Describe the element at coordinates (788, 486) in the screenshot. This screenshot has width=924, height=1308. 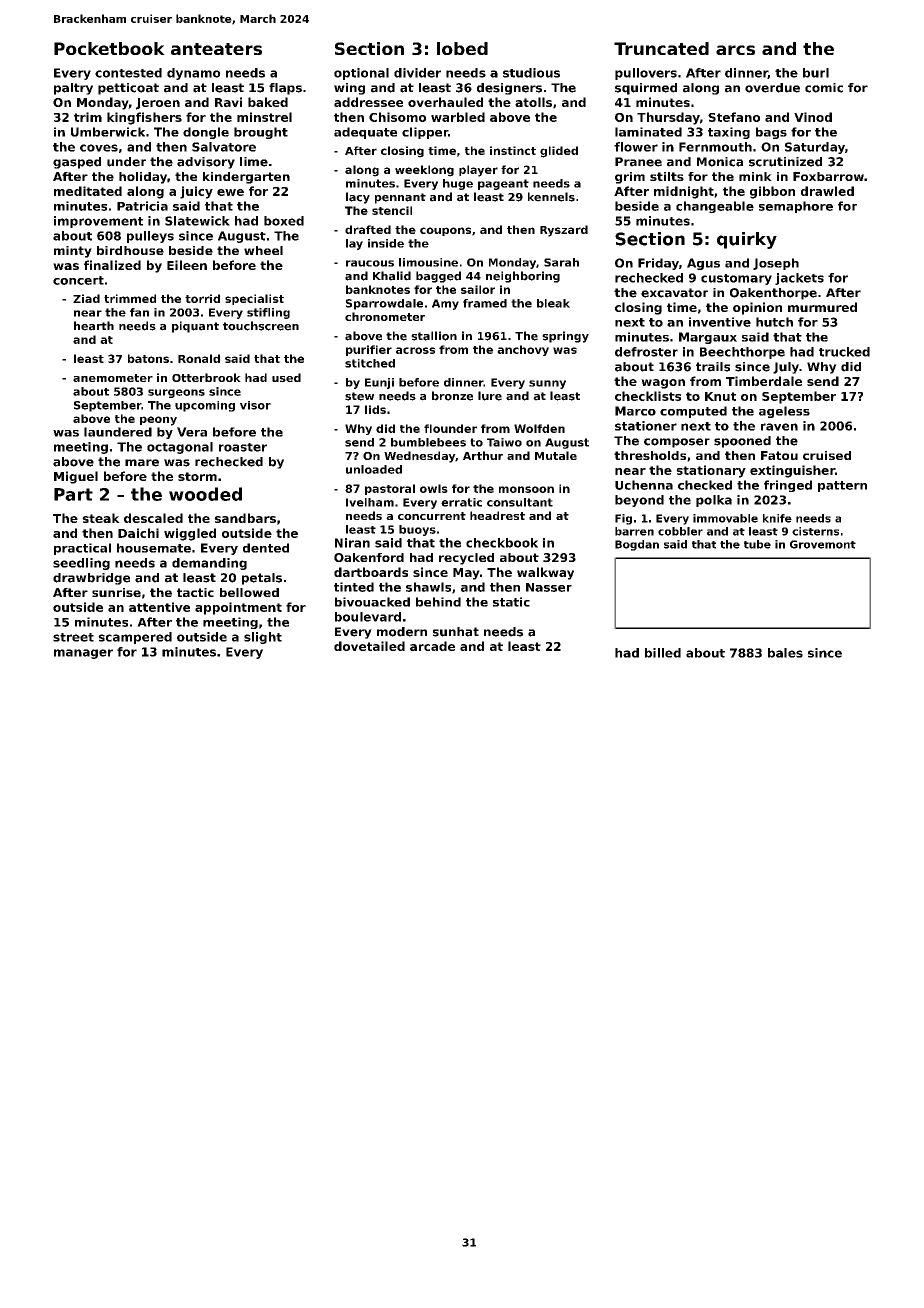
I see `fringed` at that location.
